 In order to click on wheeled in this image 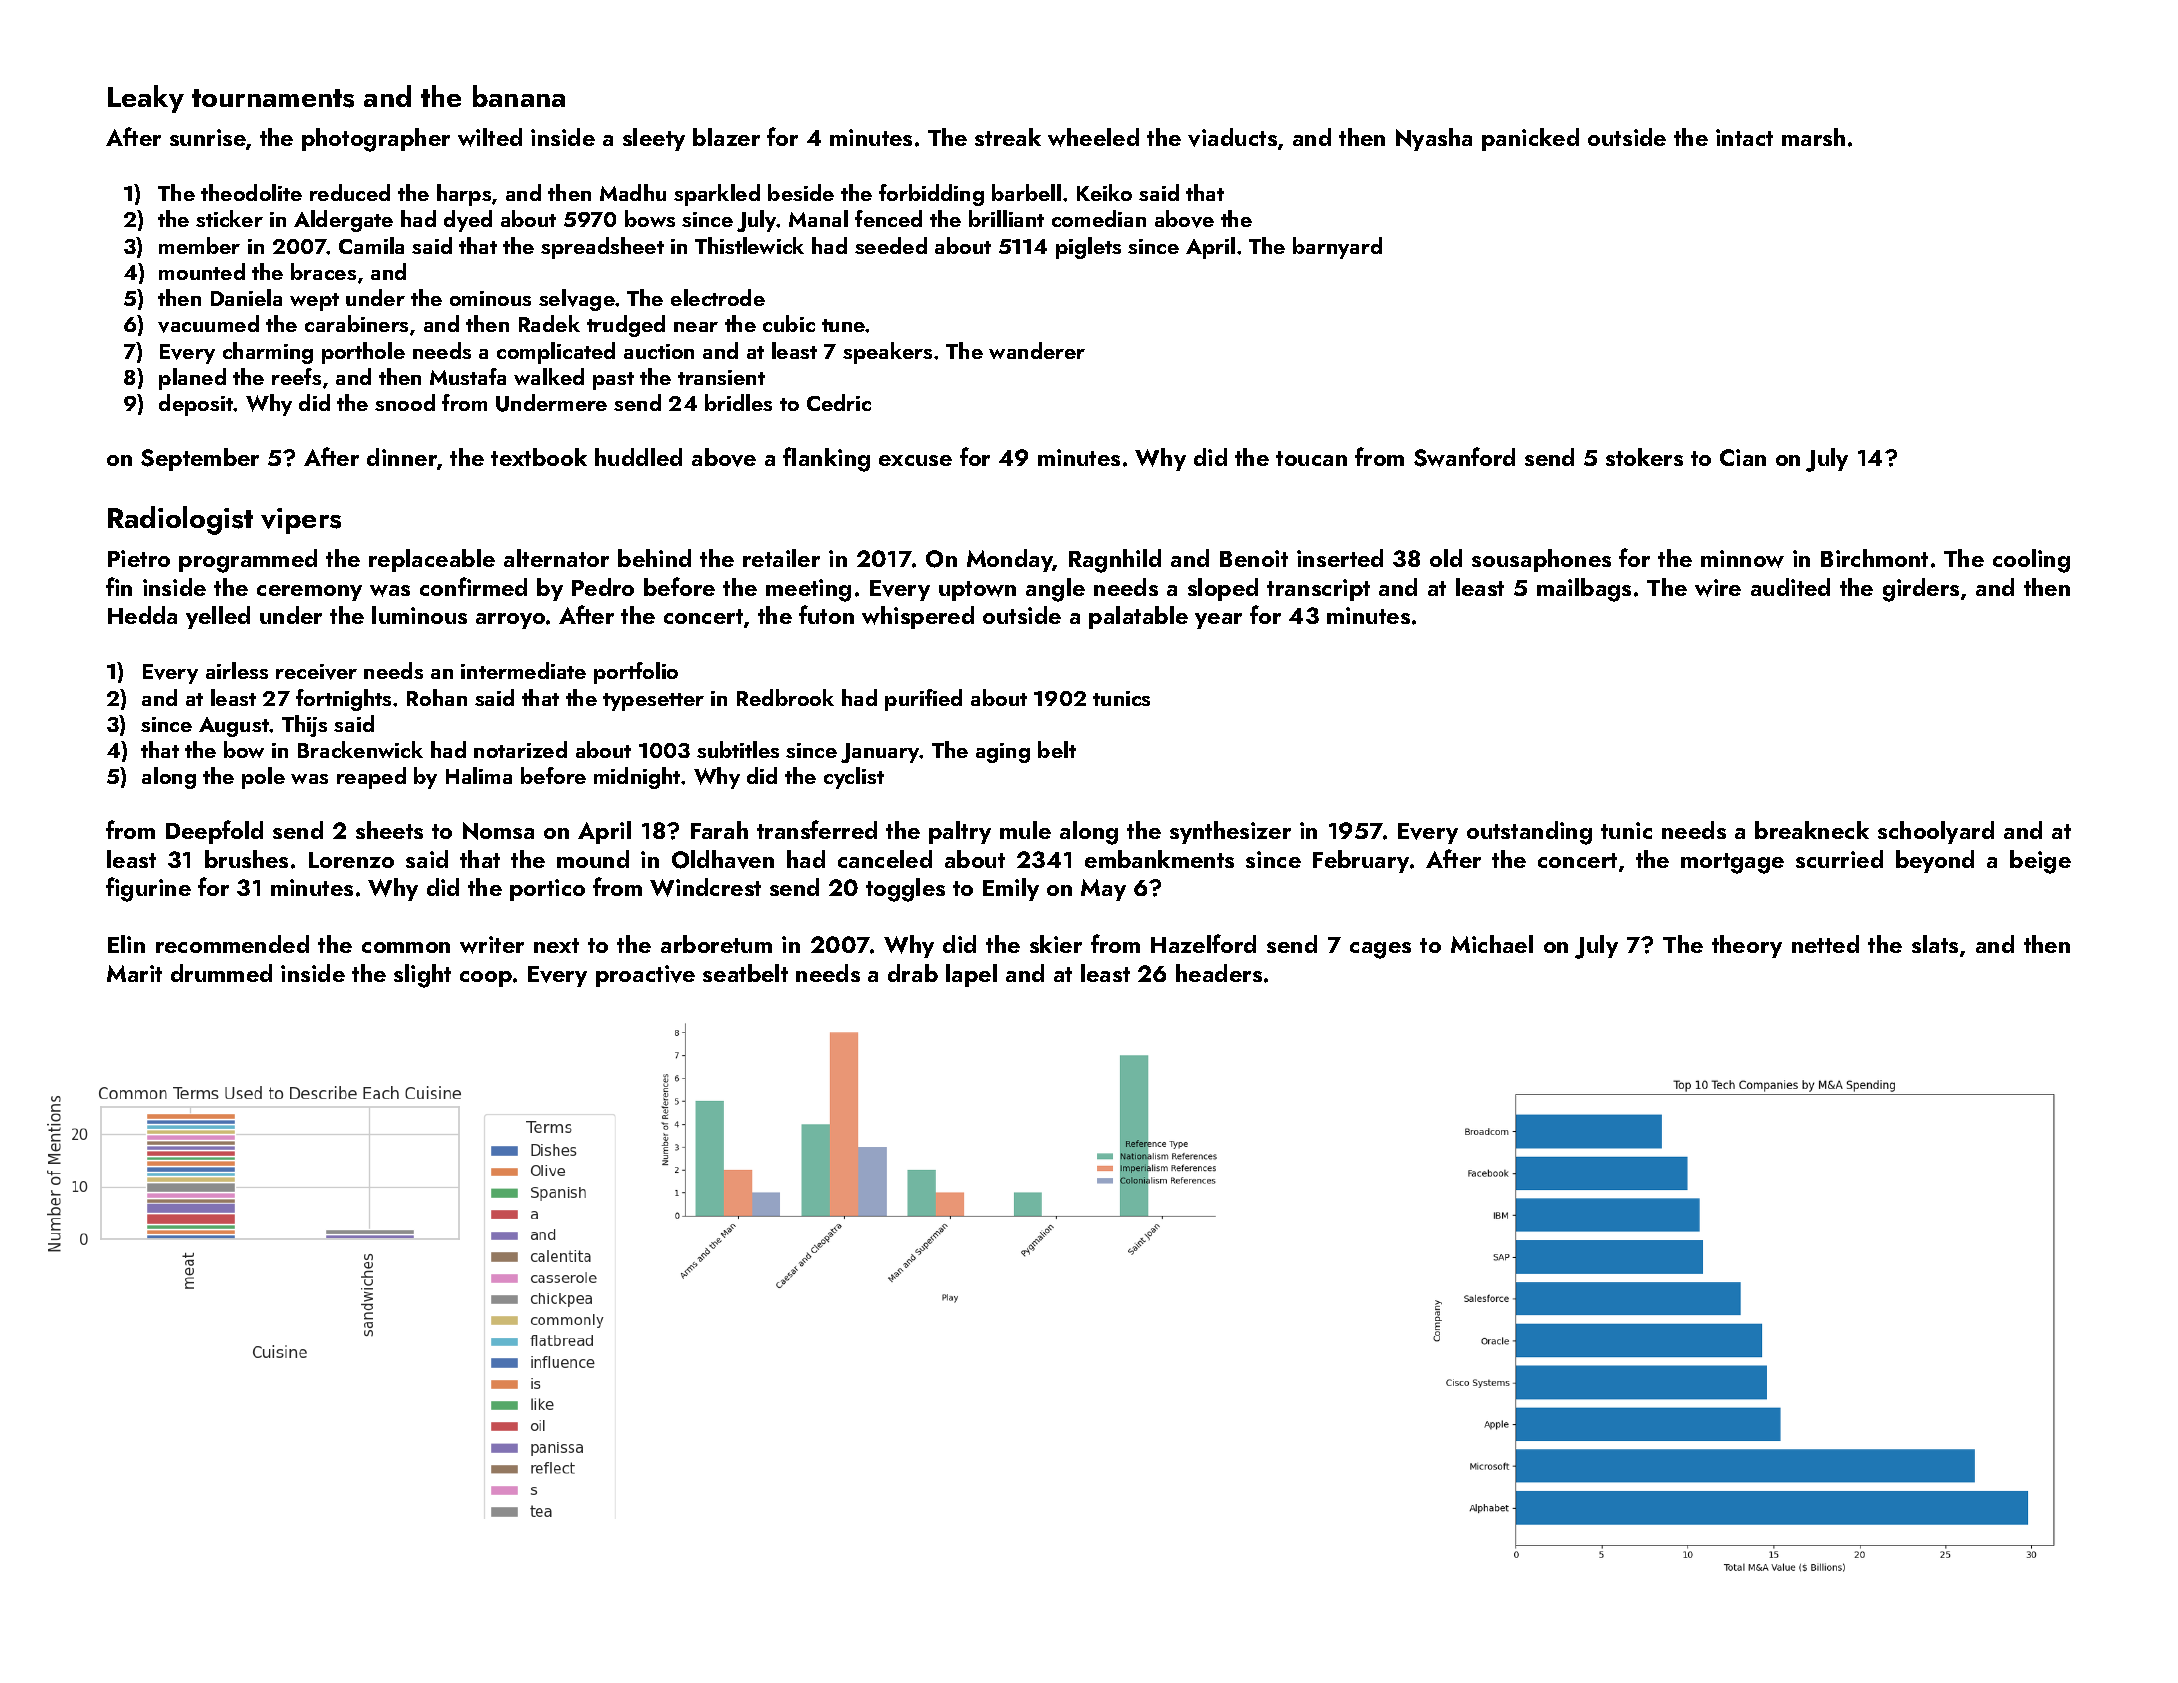, I will do `click(1093, 137)`.
